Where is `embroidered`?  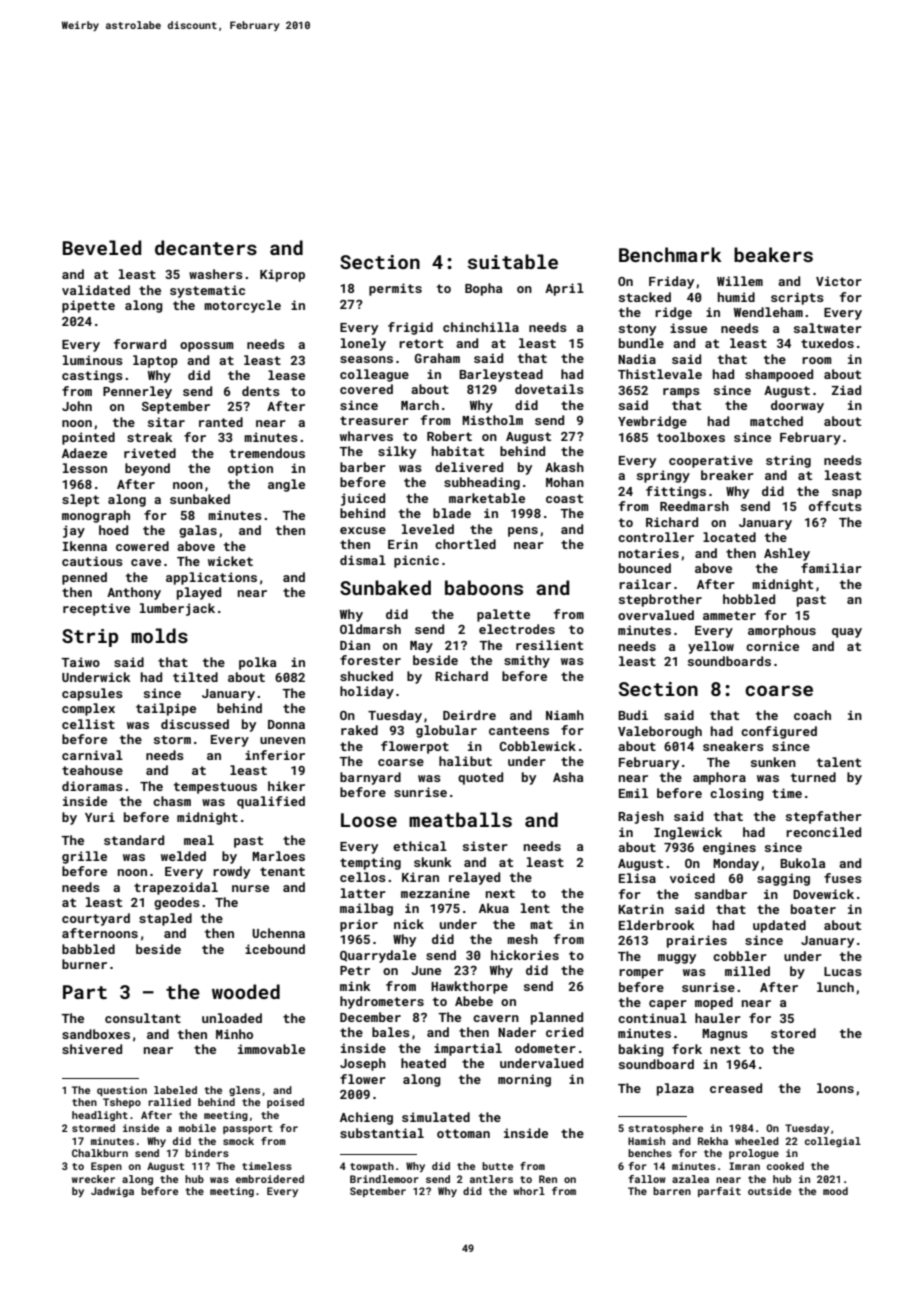 embroidered is located at coordinates (270, 1179).
